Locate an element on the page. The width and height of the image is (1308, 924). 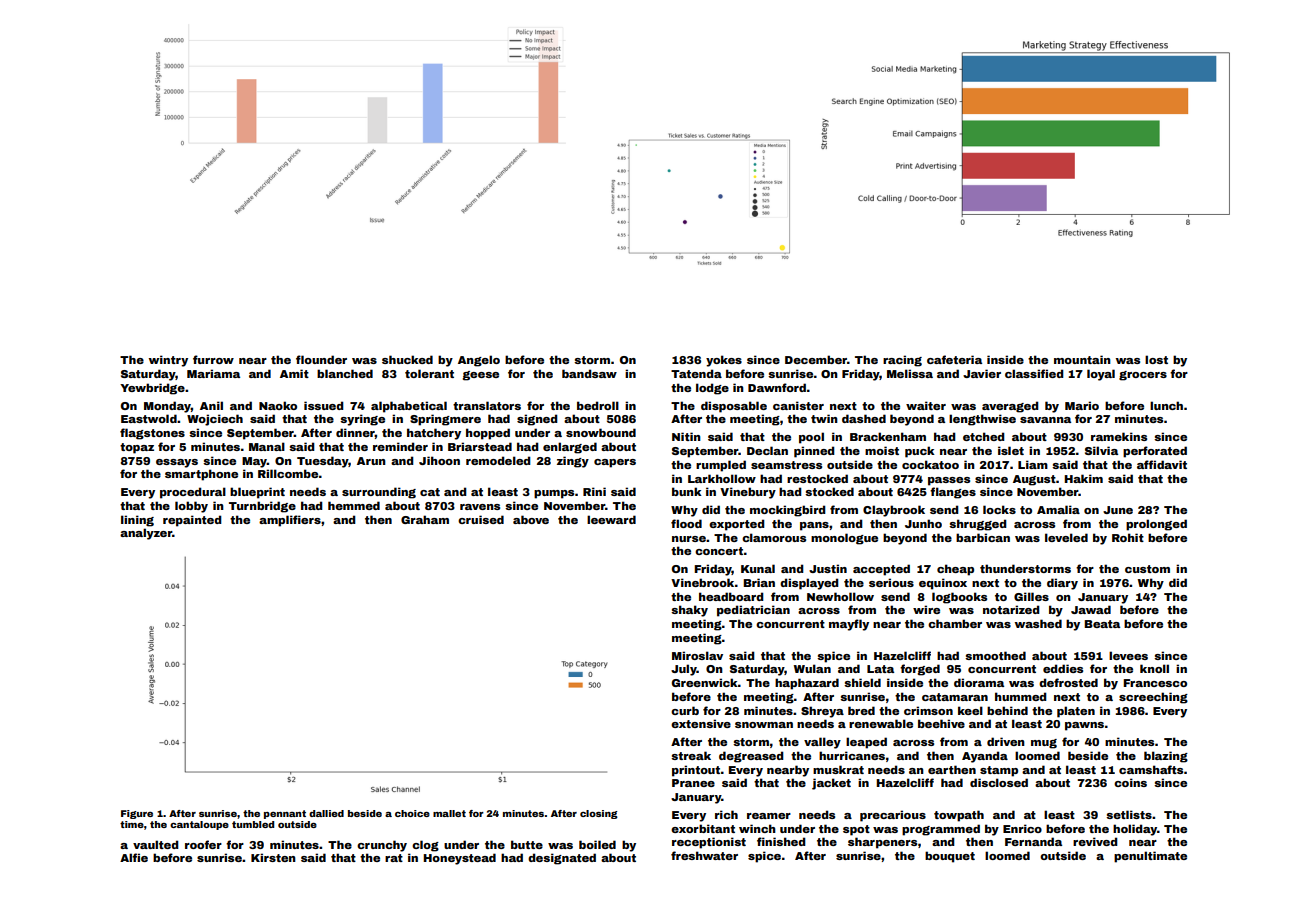
penultimate is located at coordinates (1150, 857).
